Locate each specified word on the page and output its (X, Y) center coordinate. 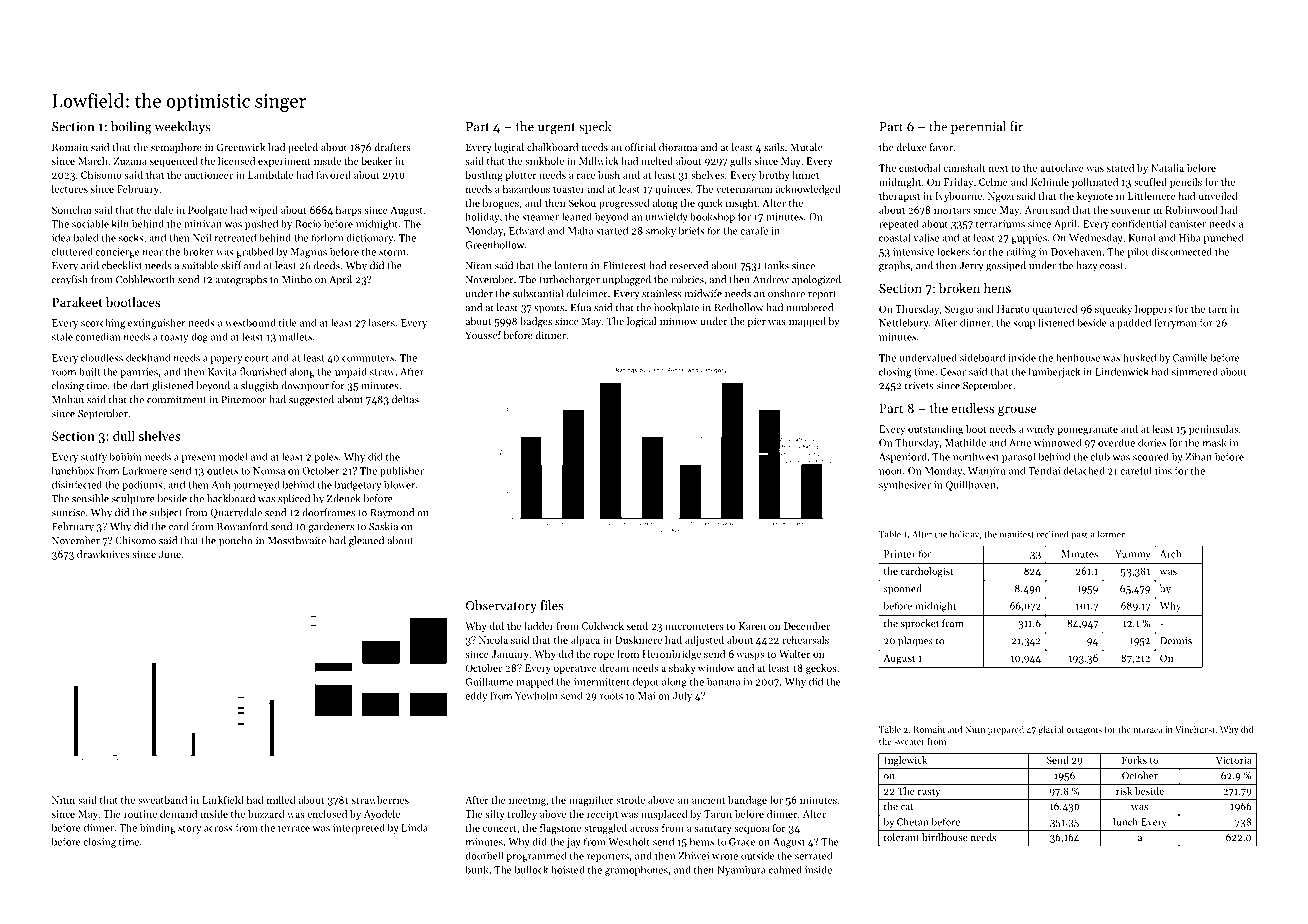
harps (349, 211)
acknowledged (808, 190)
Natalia (1167, 168)
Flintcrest (625, 265)
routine (140, 814)
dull (124, 435)
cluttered (72, 251)
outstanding (935, 430)
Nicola (493, 640)
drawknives (103, 554)
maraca (1148, 730)
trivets (919, 386)
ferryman (1175, 323)
